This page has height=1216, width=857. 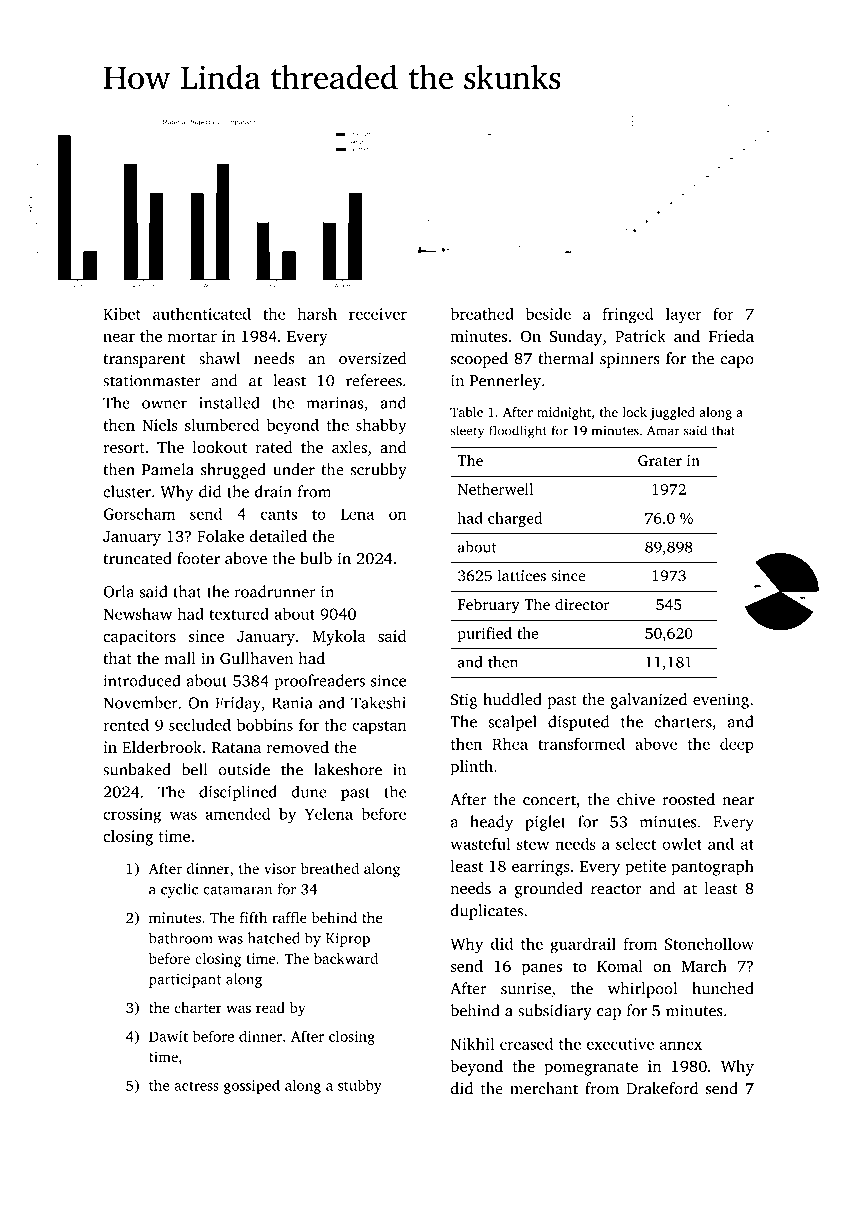 I want to click on harsh, so click(x=317, y=313).
